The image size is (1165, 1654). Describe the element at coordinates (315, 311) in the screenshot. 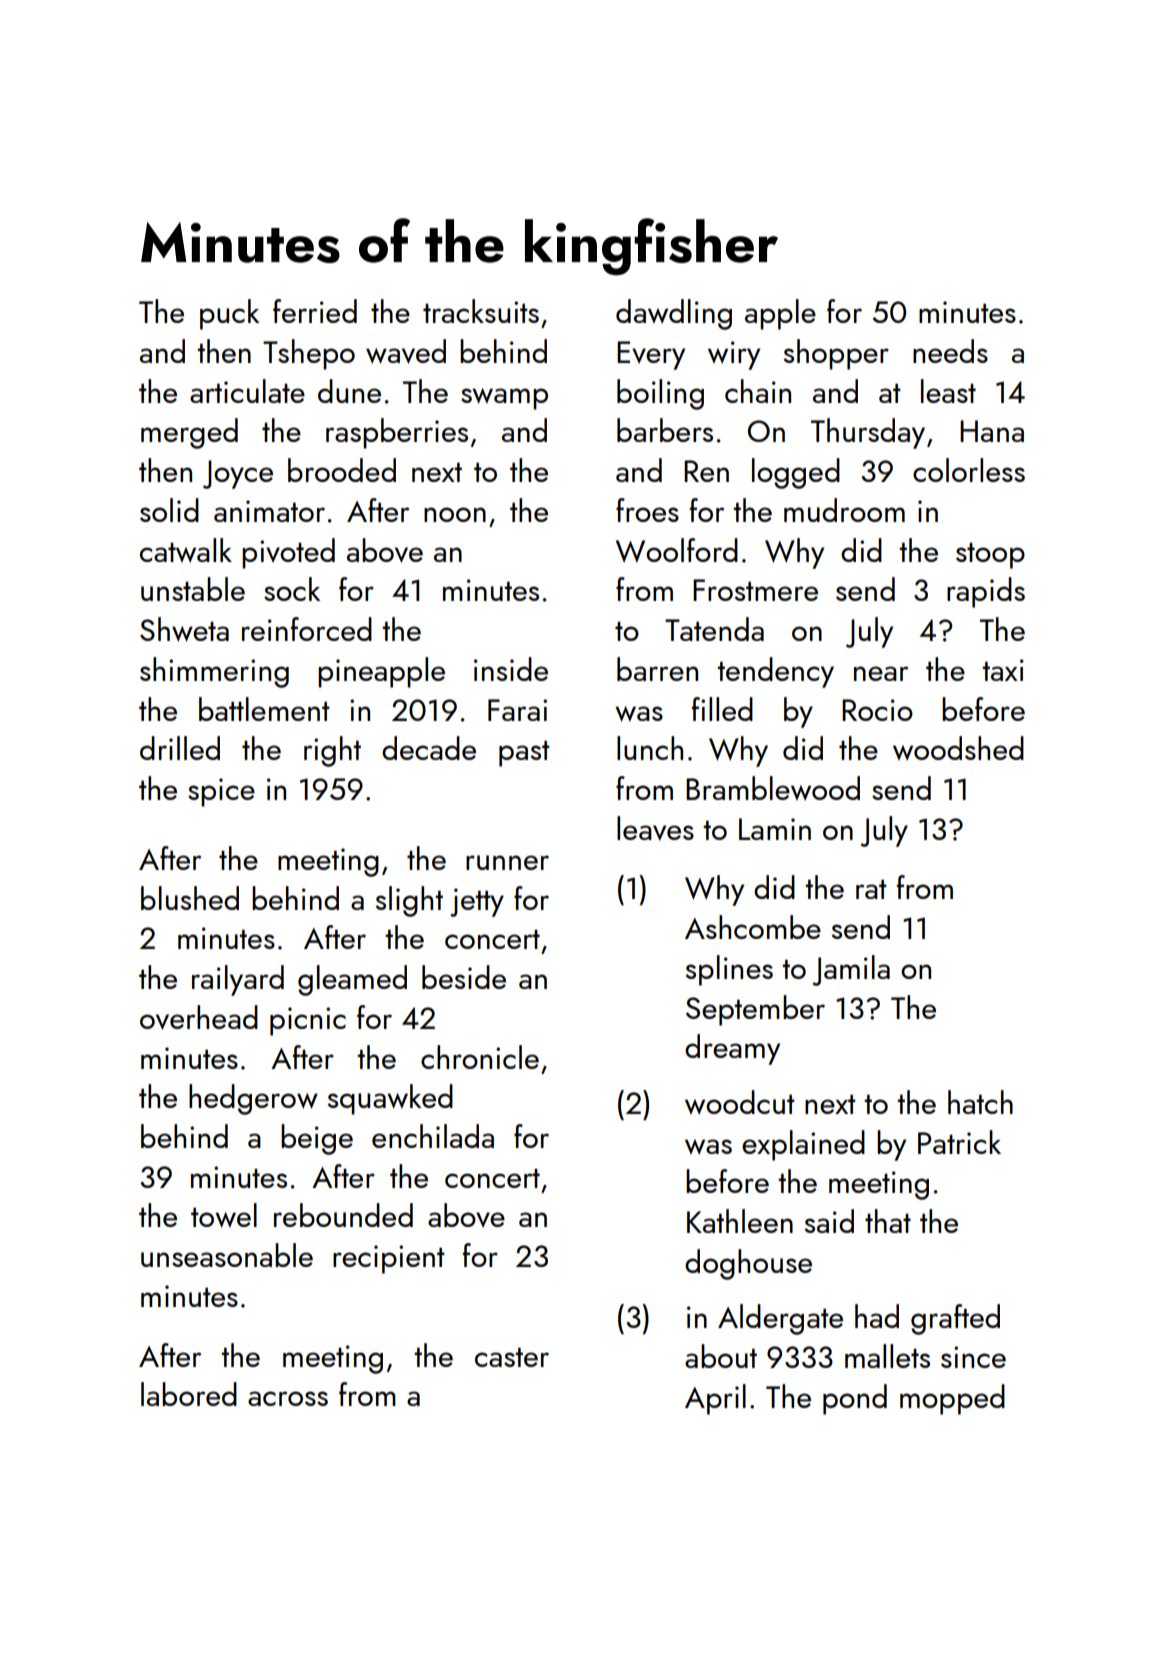

I see `ferried` at that location.
